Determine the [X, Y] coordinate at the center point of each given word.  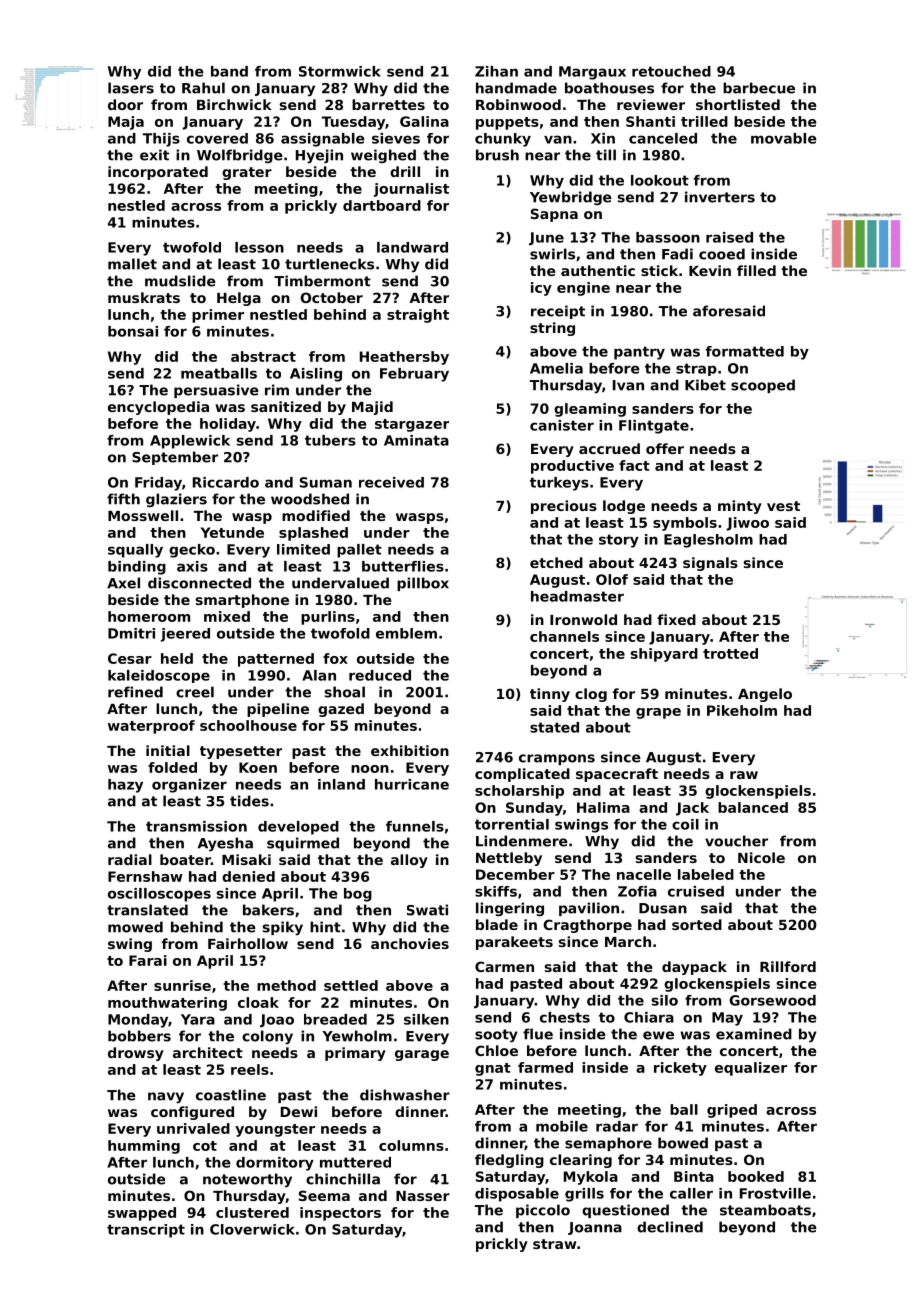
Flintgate [654, 427]
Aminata [416, 440]
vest [783, 506]
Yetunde [232, 532]
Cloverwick [252, 1229]
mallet [132, 264]
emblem [406, 633]
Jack [692, 809]
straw [554, 1244]
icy [541, 289]
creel [195, 692]
